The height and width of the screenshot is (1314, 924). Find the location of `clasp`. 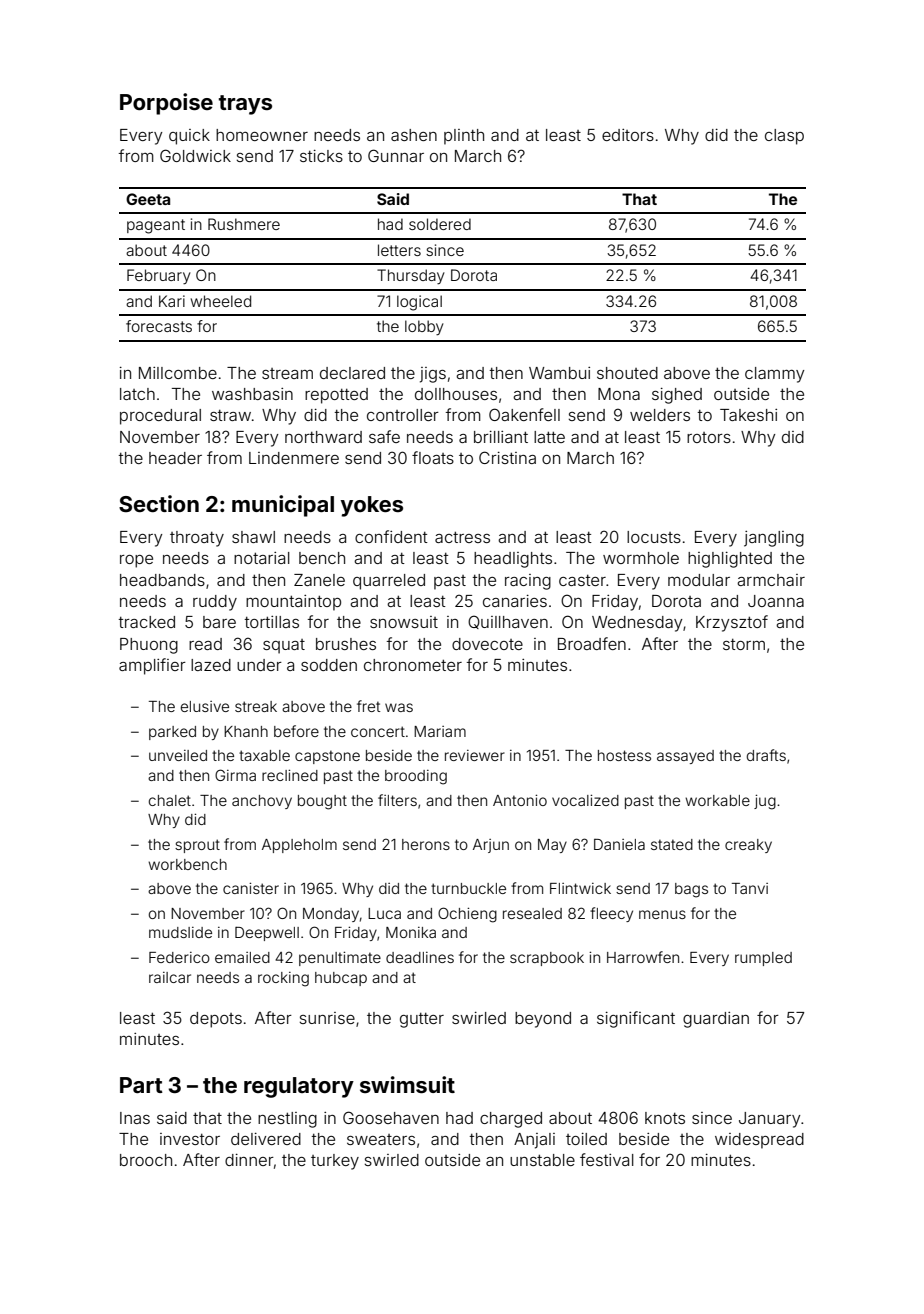

clasp is located at coordinates (784, 137).
